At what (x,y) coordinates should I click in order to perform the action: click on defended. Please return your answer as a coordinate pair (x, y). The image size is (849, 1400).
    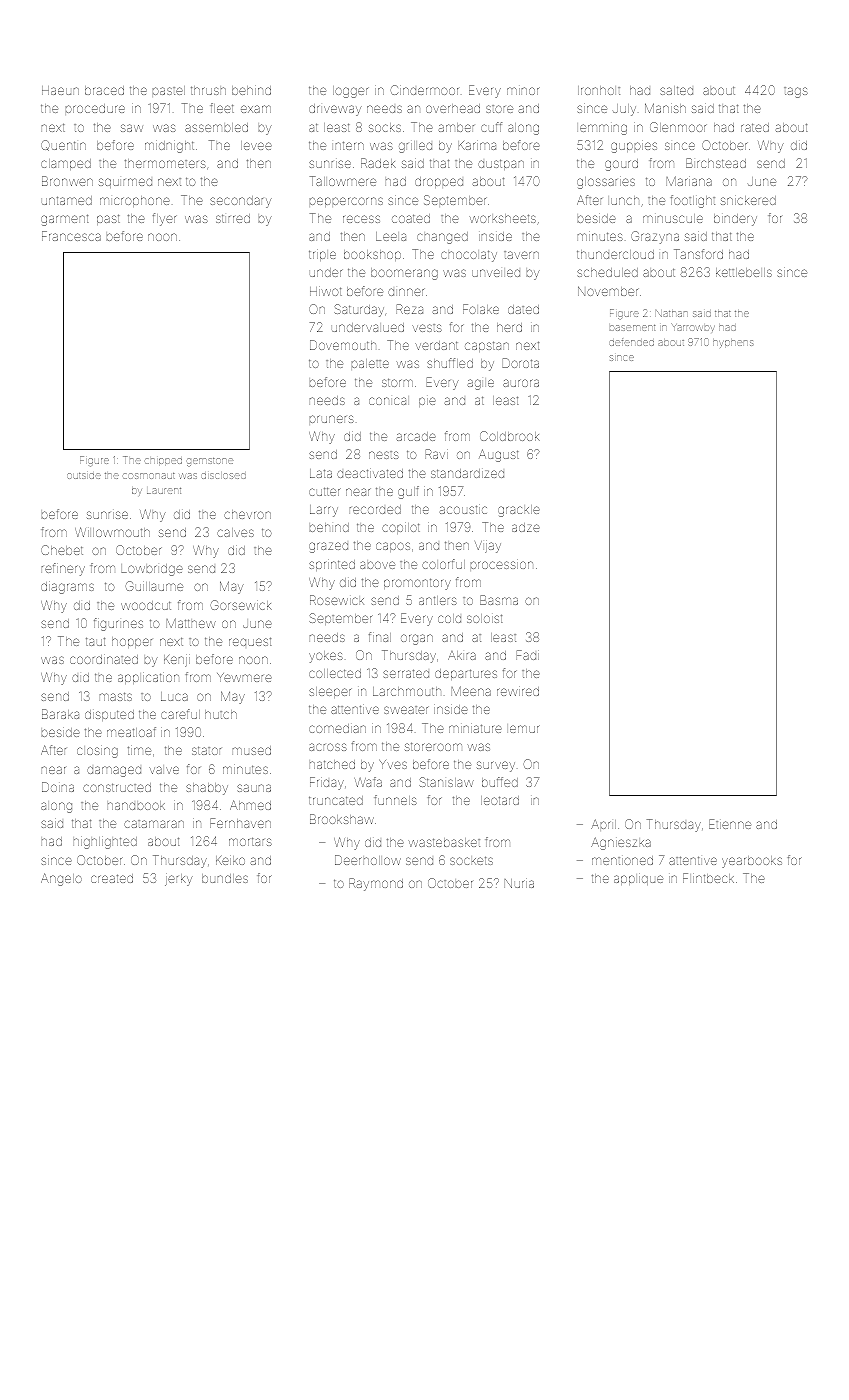
    Looking at the image, I should click on (632, 342).
